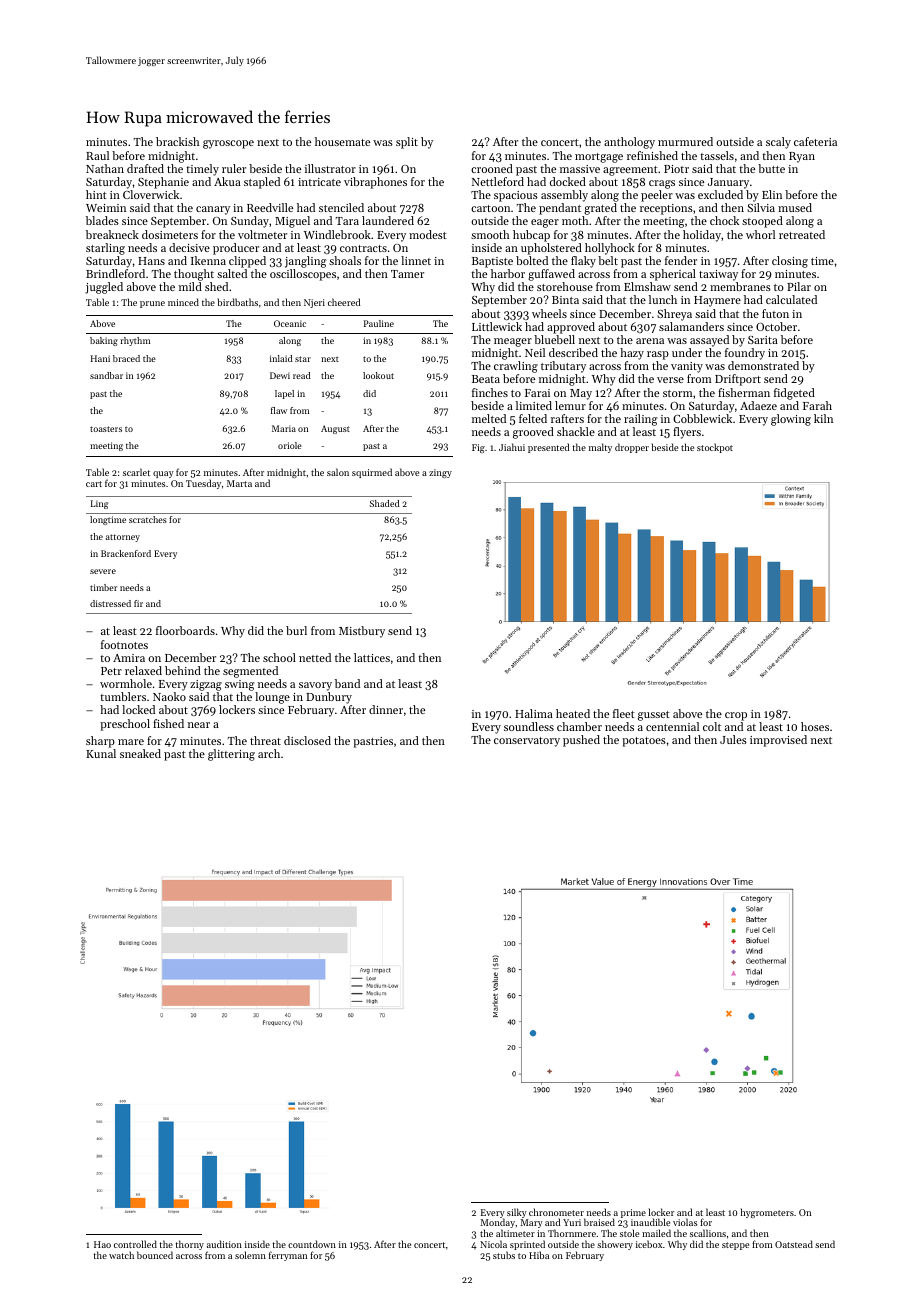 The image size is (924, 1308). What do you see at coordinates (610, 249) in the screenshot?
I see `hollyhock` at bounding box center [610, 249].
